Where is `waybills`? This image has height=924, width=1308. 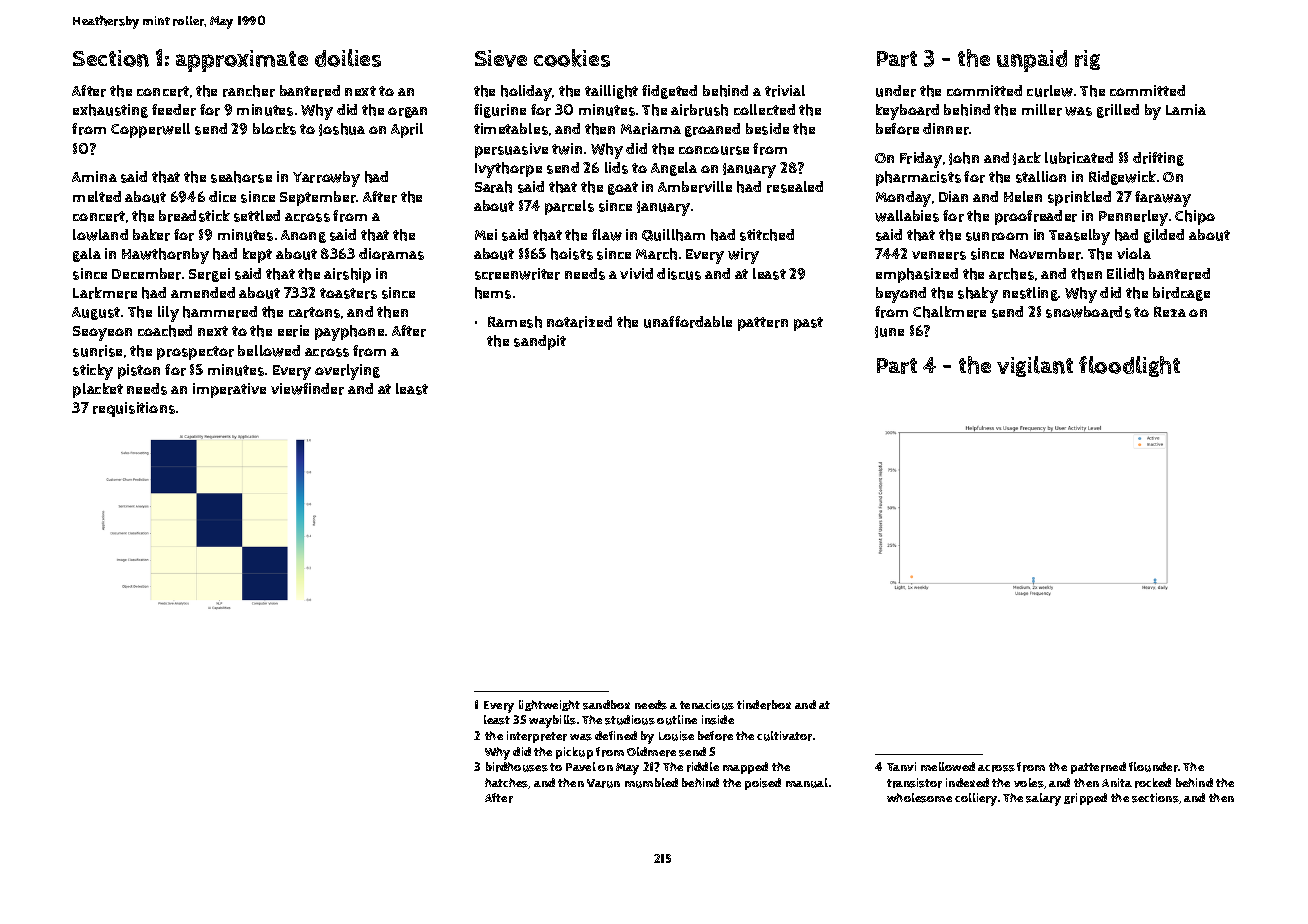
waybills is located at coordinates (552, 721).
